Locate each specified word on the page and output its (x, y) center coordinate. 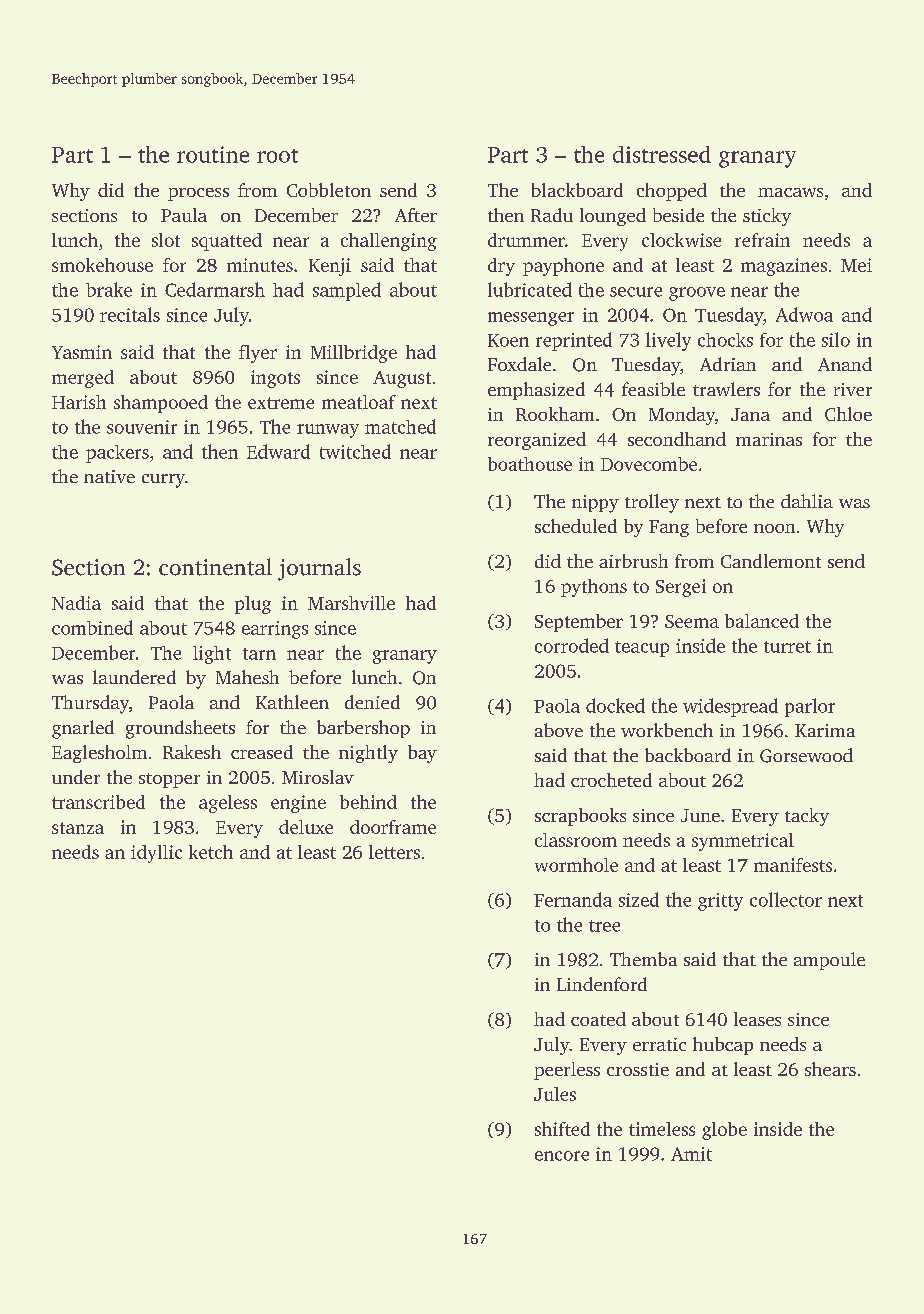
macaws (790, 192)
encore (562, 1156)
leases (757, 1019)
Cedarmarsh (215, 289)
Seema (692, 621)
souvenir (142, 427)
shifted (562, 1129)
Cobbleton (329, 190)
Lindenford (602, 984)
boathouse (530, 464)
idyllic (156, 854)
